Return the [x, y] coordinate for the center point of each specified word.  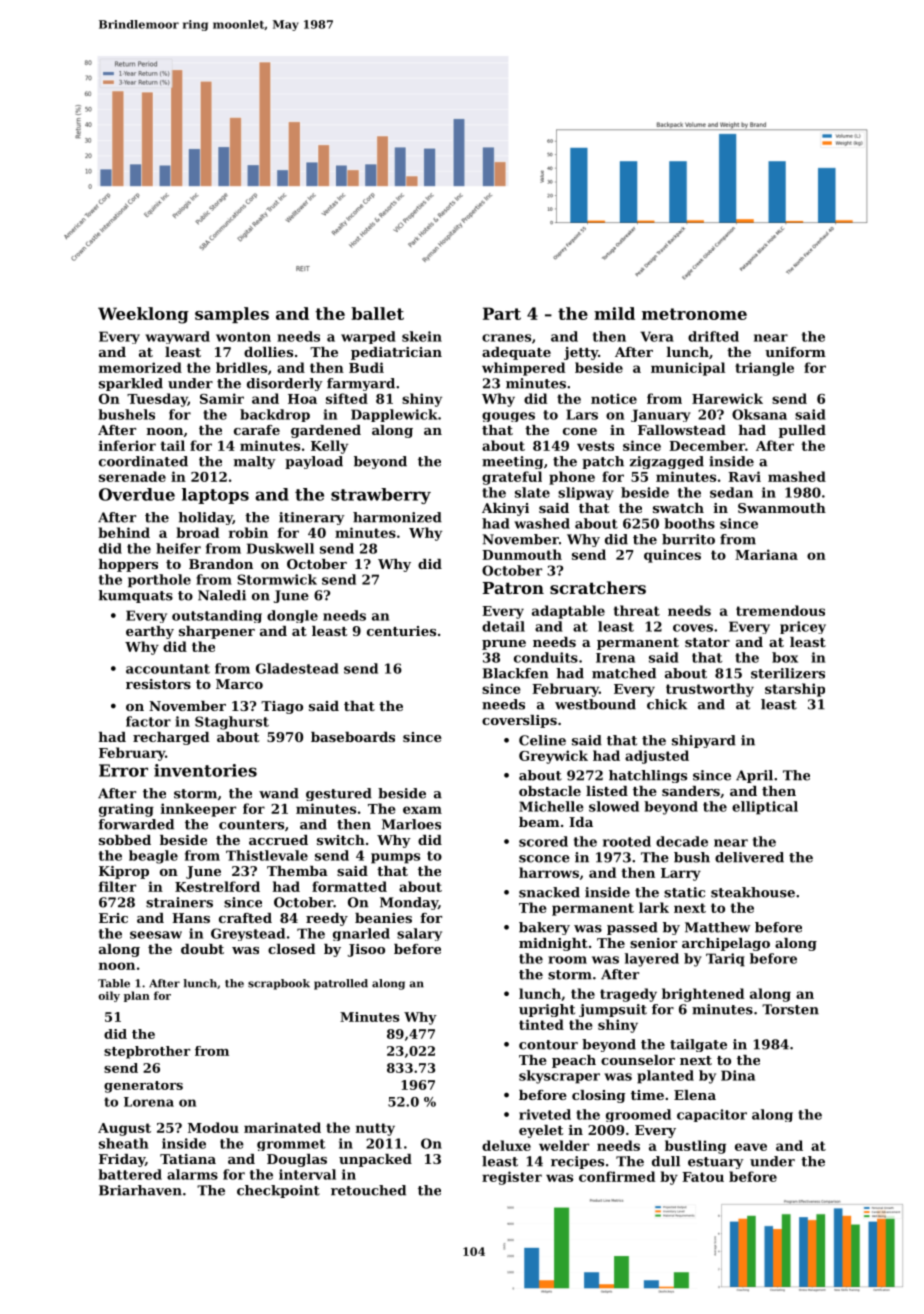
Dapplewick [394, 415]
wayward [177, 337]
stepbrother [147, 1052]
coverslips [519, 721]
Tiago [282, 707]
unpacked [375, 1160]
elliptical [765, 808]
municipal [688, 369]
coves [693, 628]
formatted [349, 886]
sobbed [125, 840]
